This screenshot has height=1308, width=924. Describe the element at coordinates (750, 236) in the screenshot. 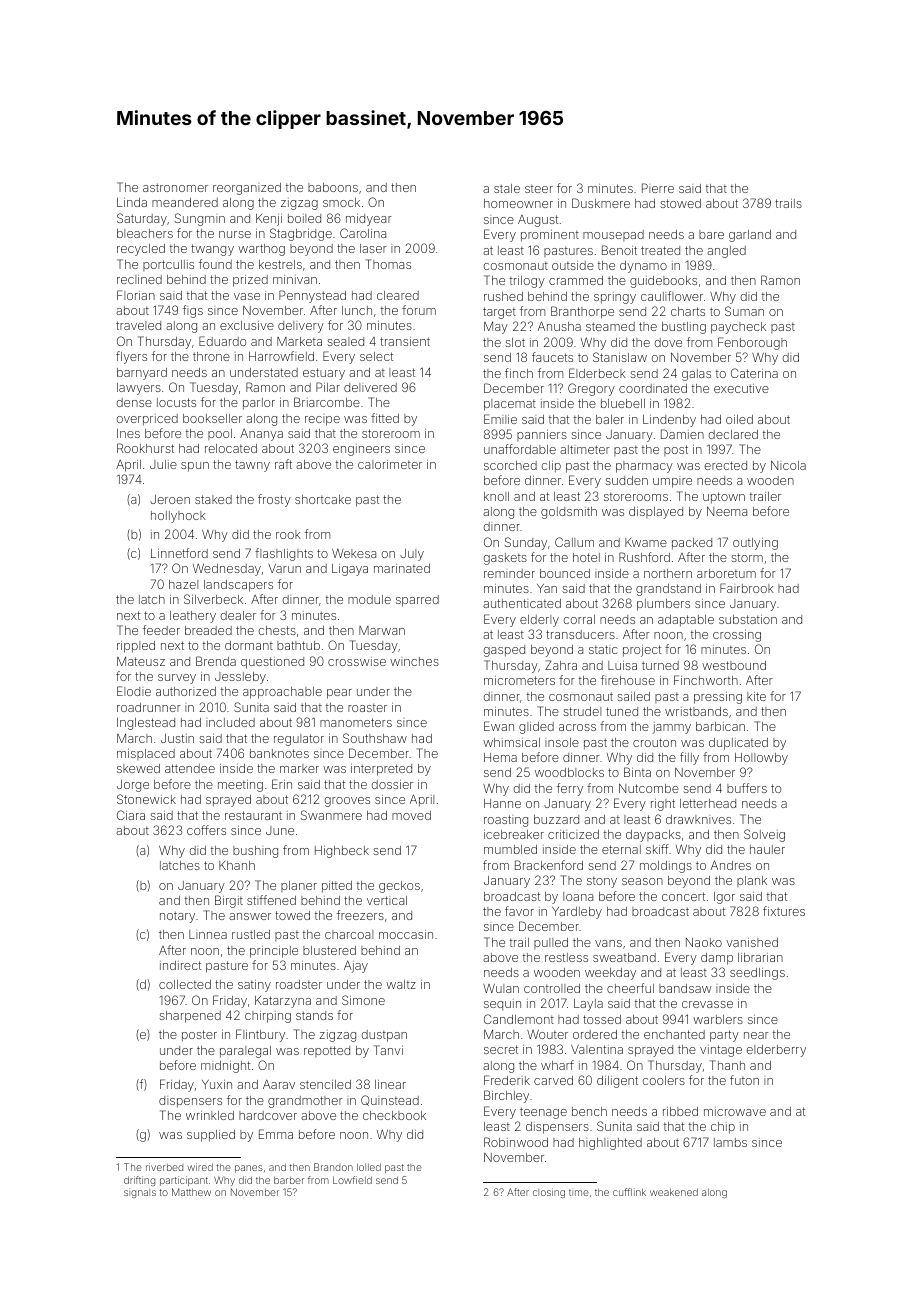

I see `garland` at that location.
